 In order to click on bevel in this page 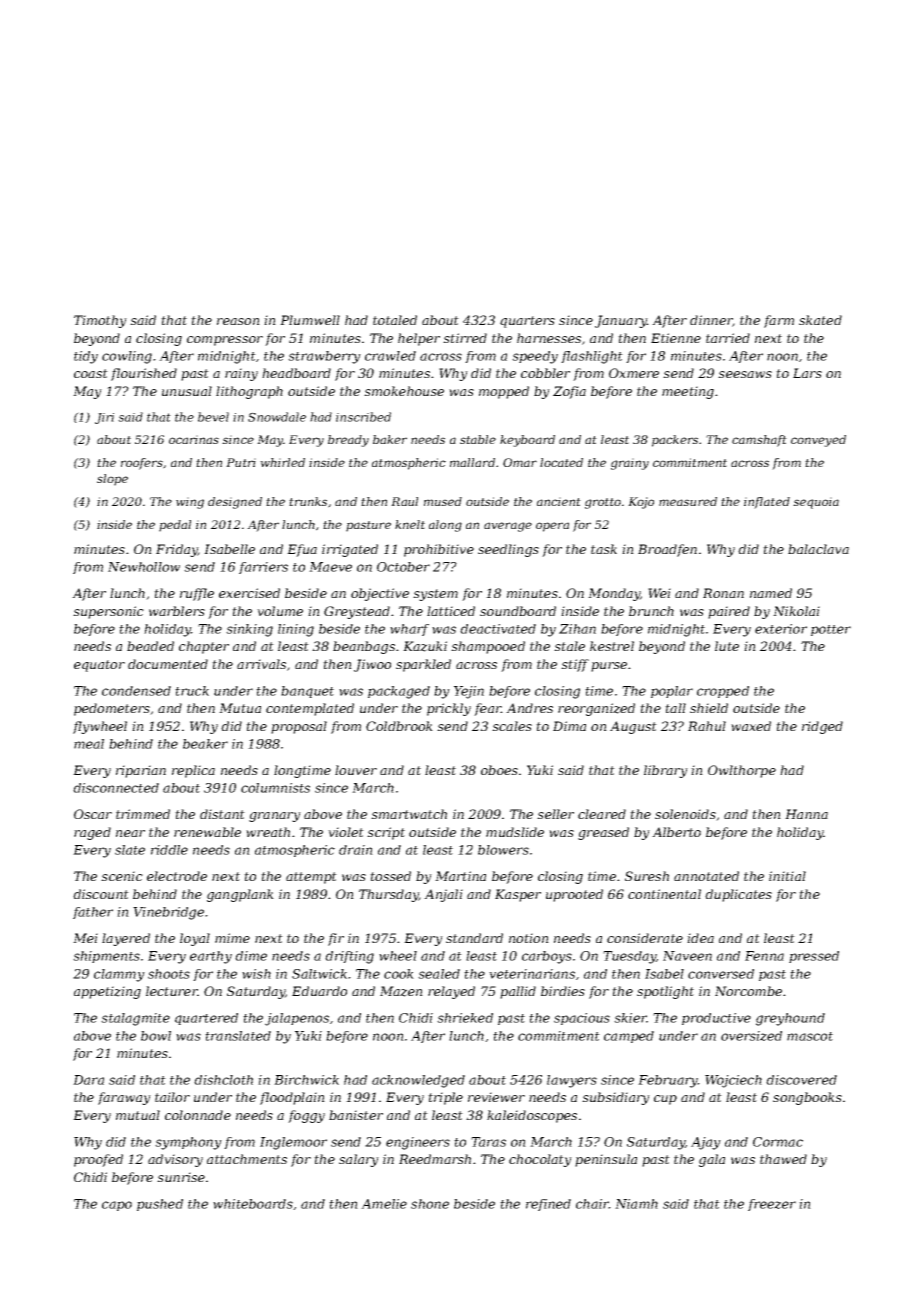, I will do `click(213, 417)`.
